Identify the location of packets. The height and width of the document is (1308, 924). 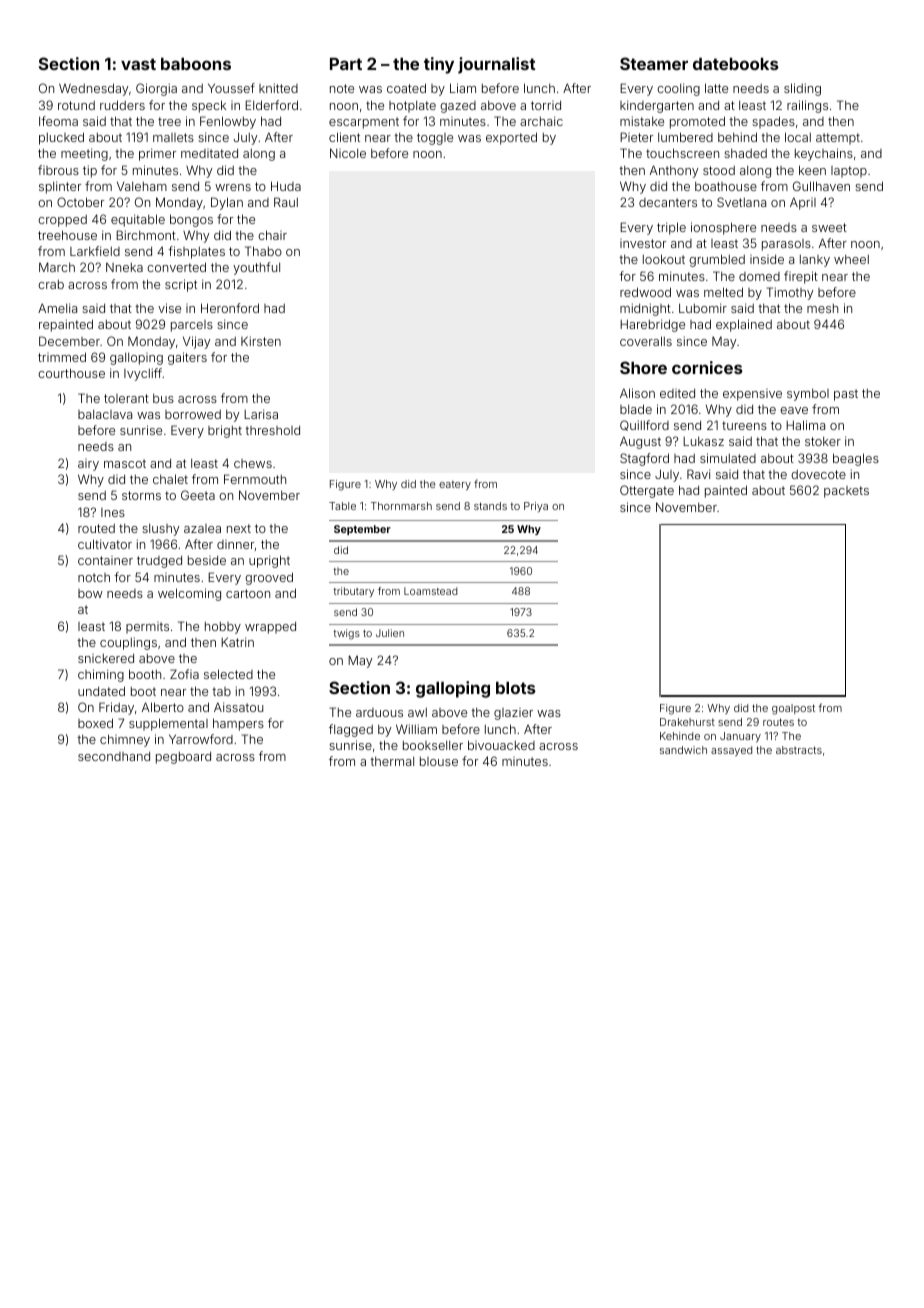
(846, 492).
